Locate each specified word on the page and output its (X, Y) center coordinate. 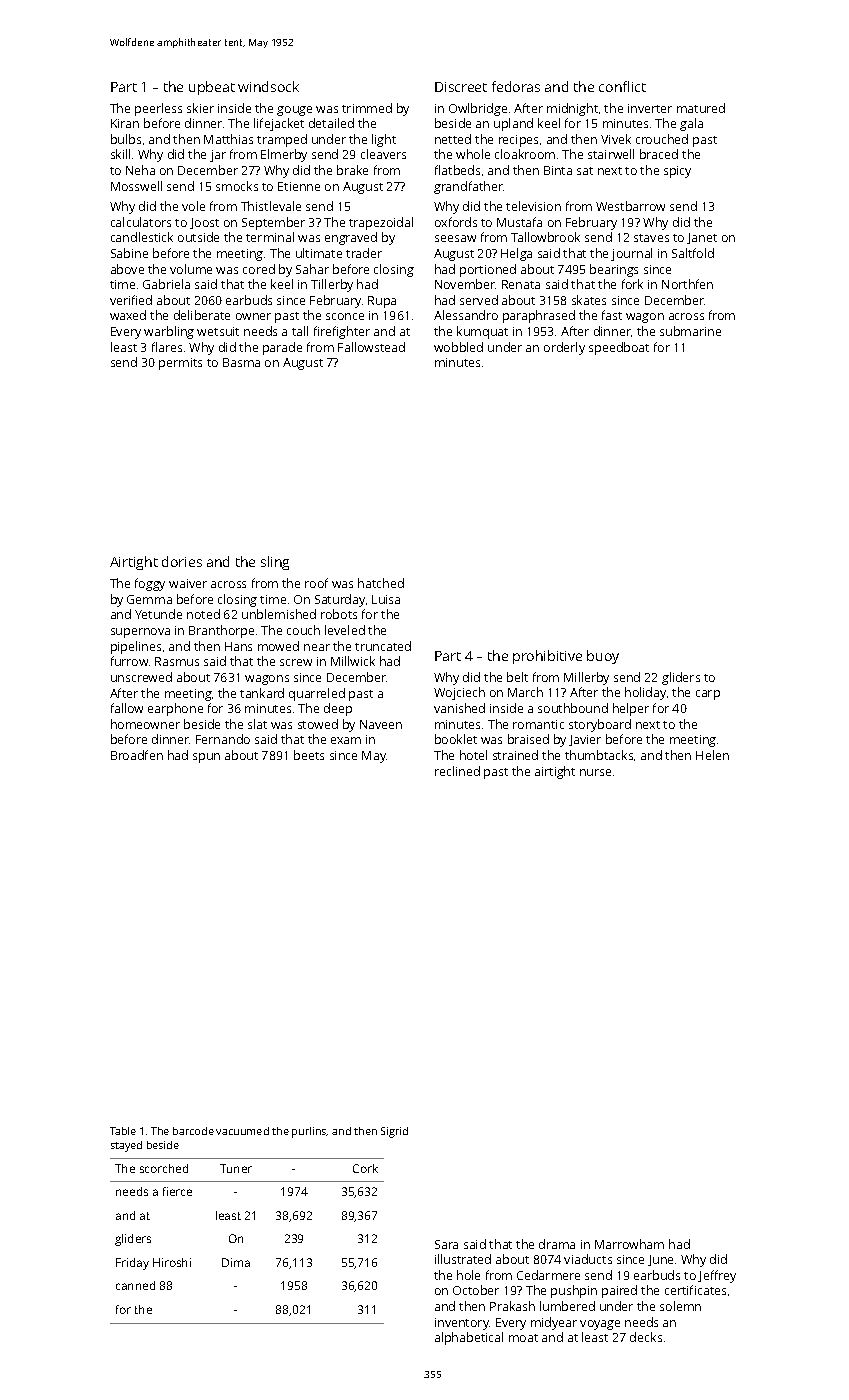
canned (135, 1285)
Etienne (299, 186)
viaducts (588, 1259)
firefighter (342, 332)
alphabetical (469, 1338)
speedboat (619, 348)
